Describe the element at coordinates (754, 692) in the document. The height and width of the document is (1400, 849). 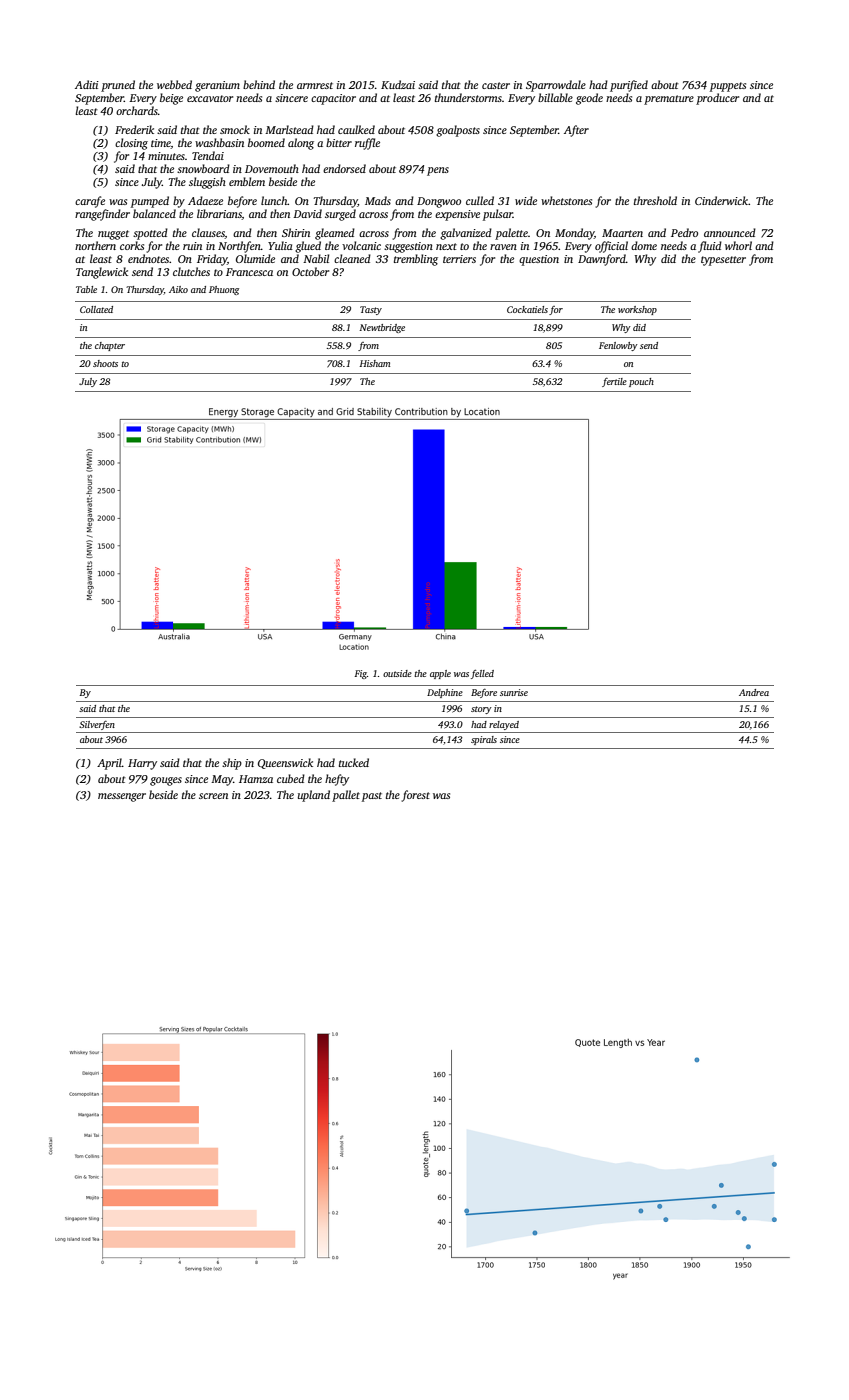
I see `Andrea` at that location.
